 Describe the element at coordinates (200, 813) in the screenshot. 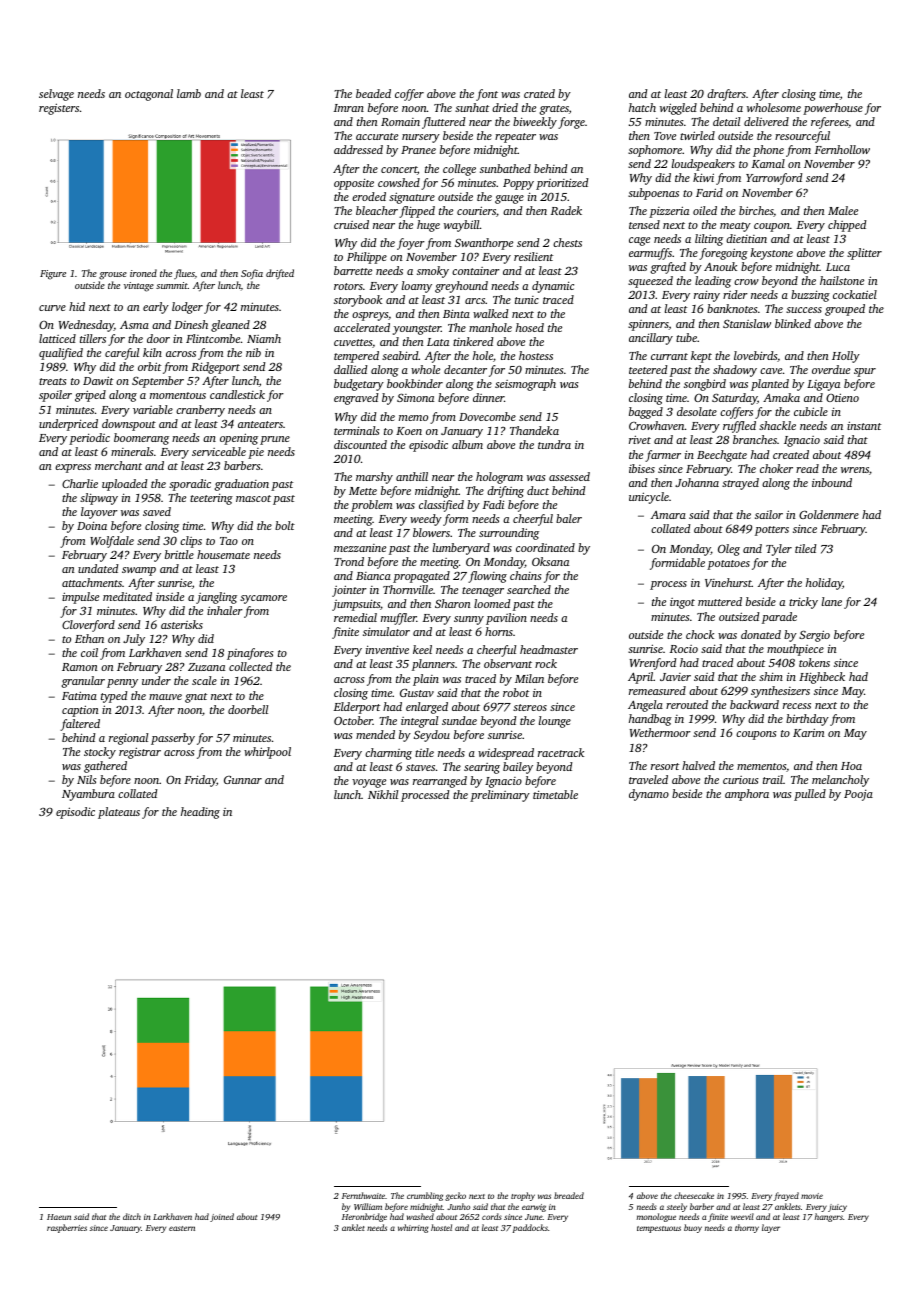

I see `heading` at that location.
